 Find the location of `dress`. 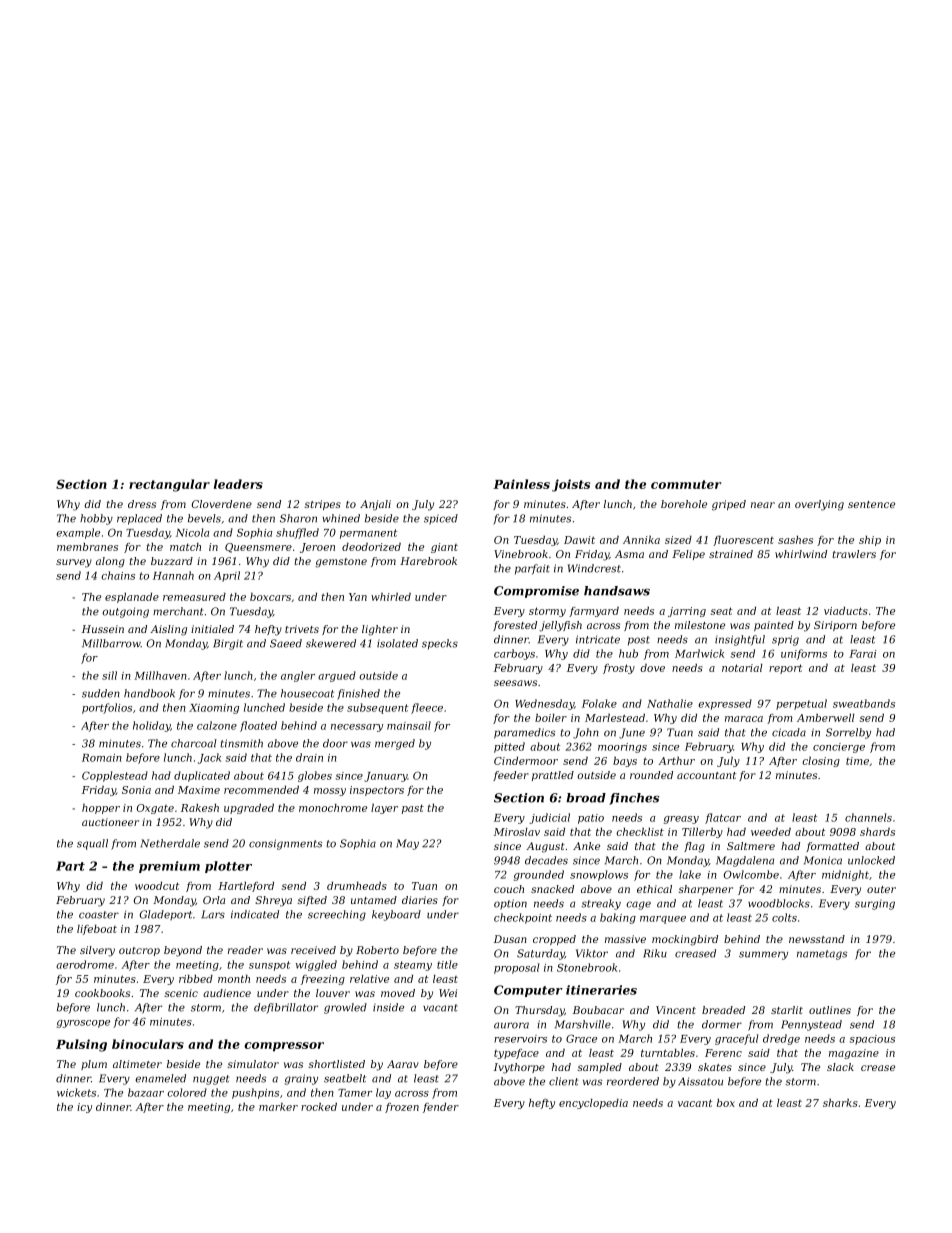

dress is located at coordinates (142, 504).
